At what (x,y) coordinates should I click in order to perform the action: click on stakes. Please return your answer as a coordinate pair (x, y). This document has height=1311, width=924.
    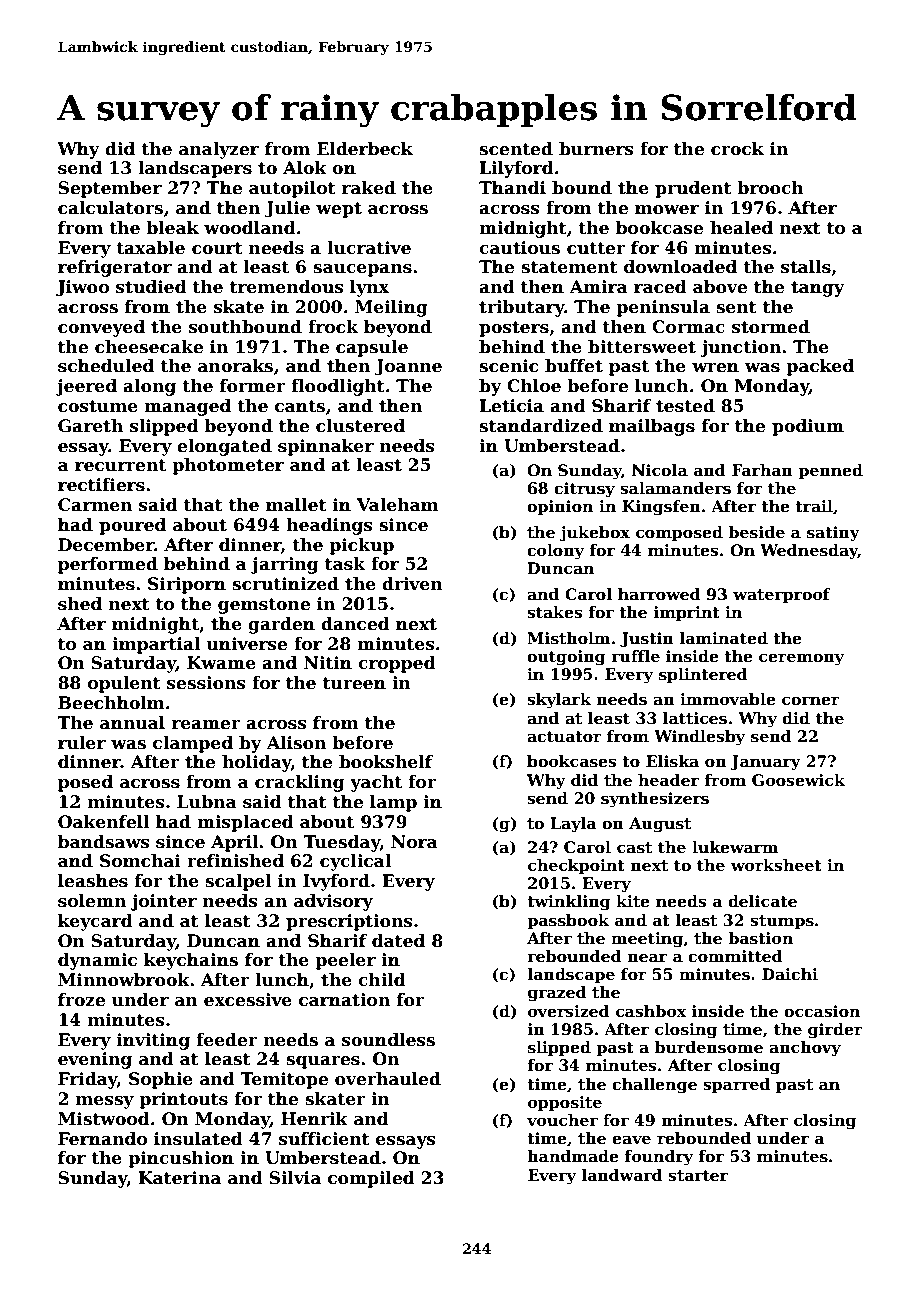
    Looking at the image, I should click on (555, 612).
